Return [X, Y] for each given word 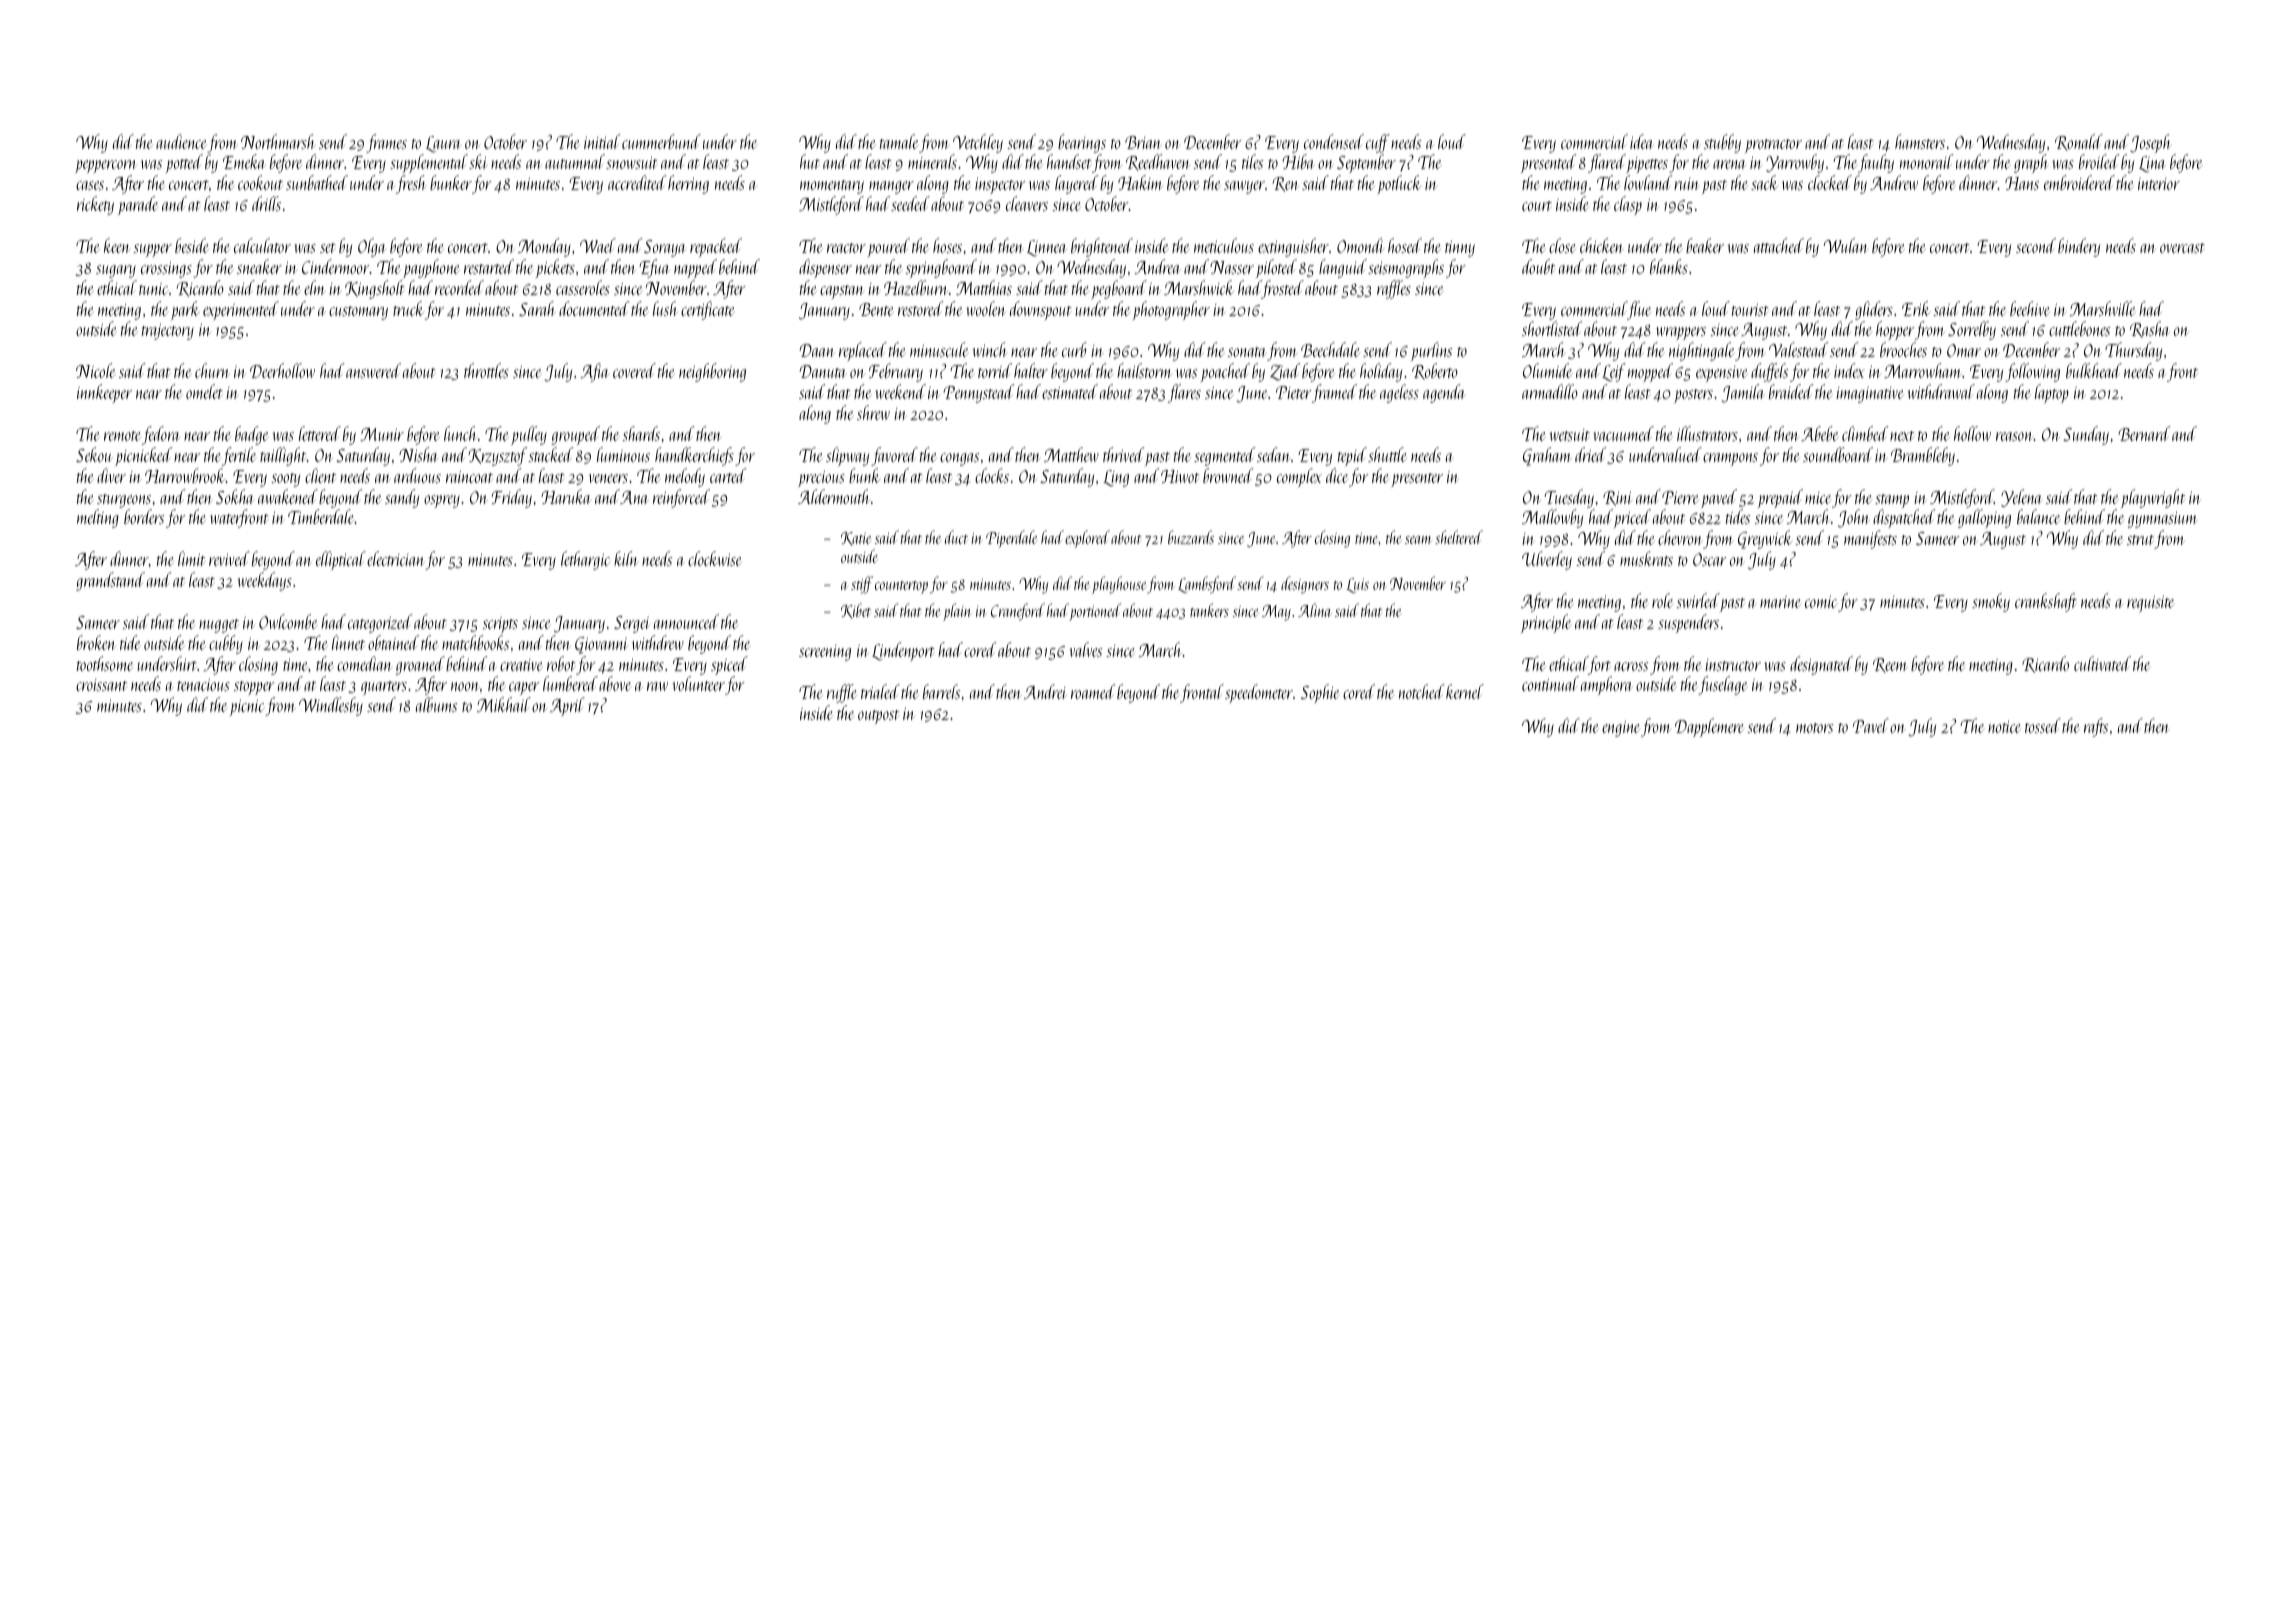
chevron [1680, 537]
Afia [595, 372]
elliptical [341, 560]
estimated [1070, 391]
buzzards [1191, 537]
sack [1764, 182]
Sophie [1320, 693]
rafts [2096, 727]
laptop [2052, 393]
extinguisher [1293, 247]
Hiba [1298, 161]
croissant [101, 685]
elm [314, 287]
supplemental [429, 163]
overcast [2182, 248]
